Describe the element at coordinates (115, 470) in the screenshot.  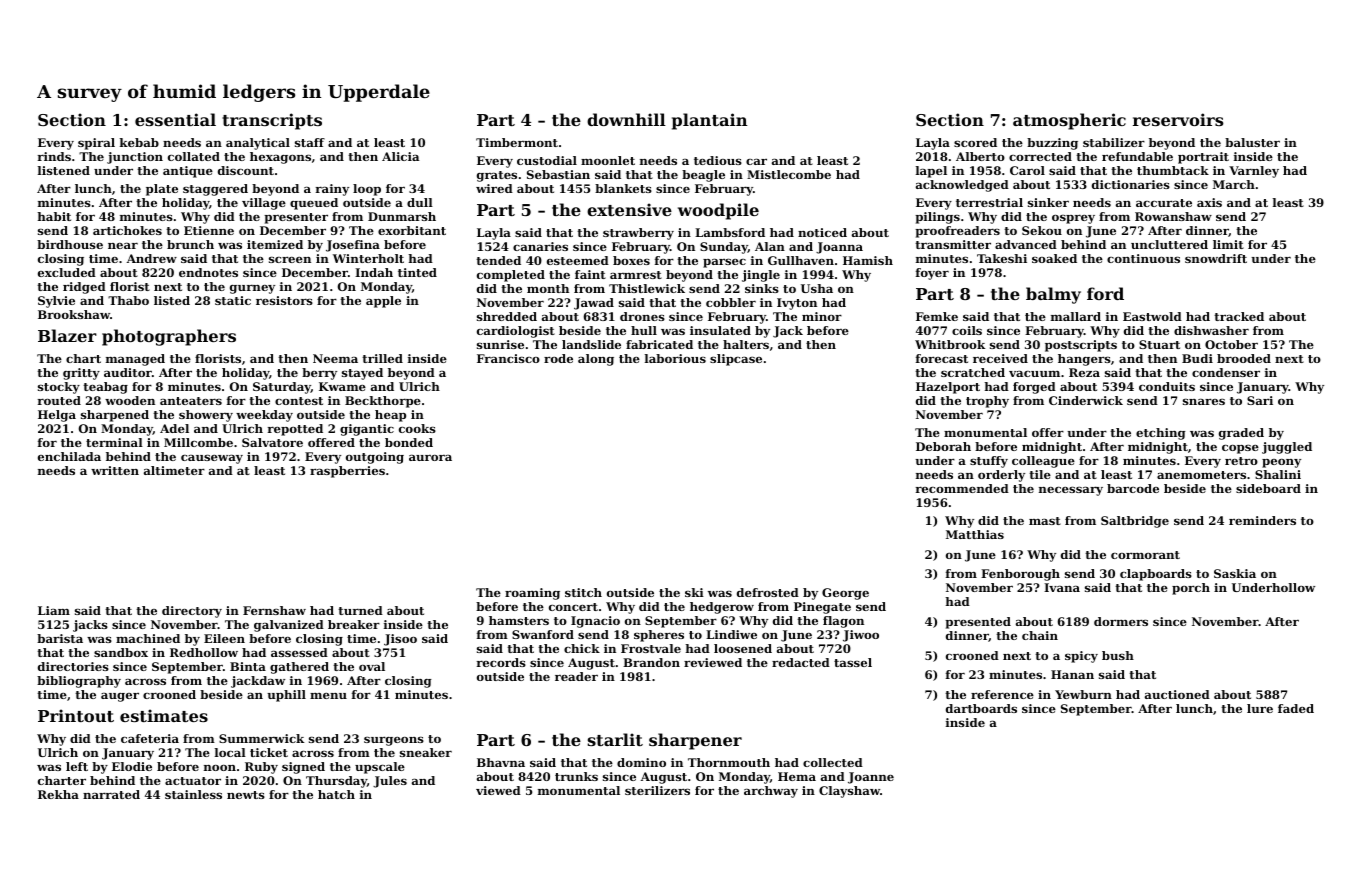
I see `written` at that location.
